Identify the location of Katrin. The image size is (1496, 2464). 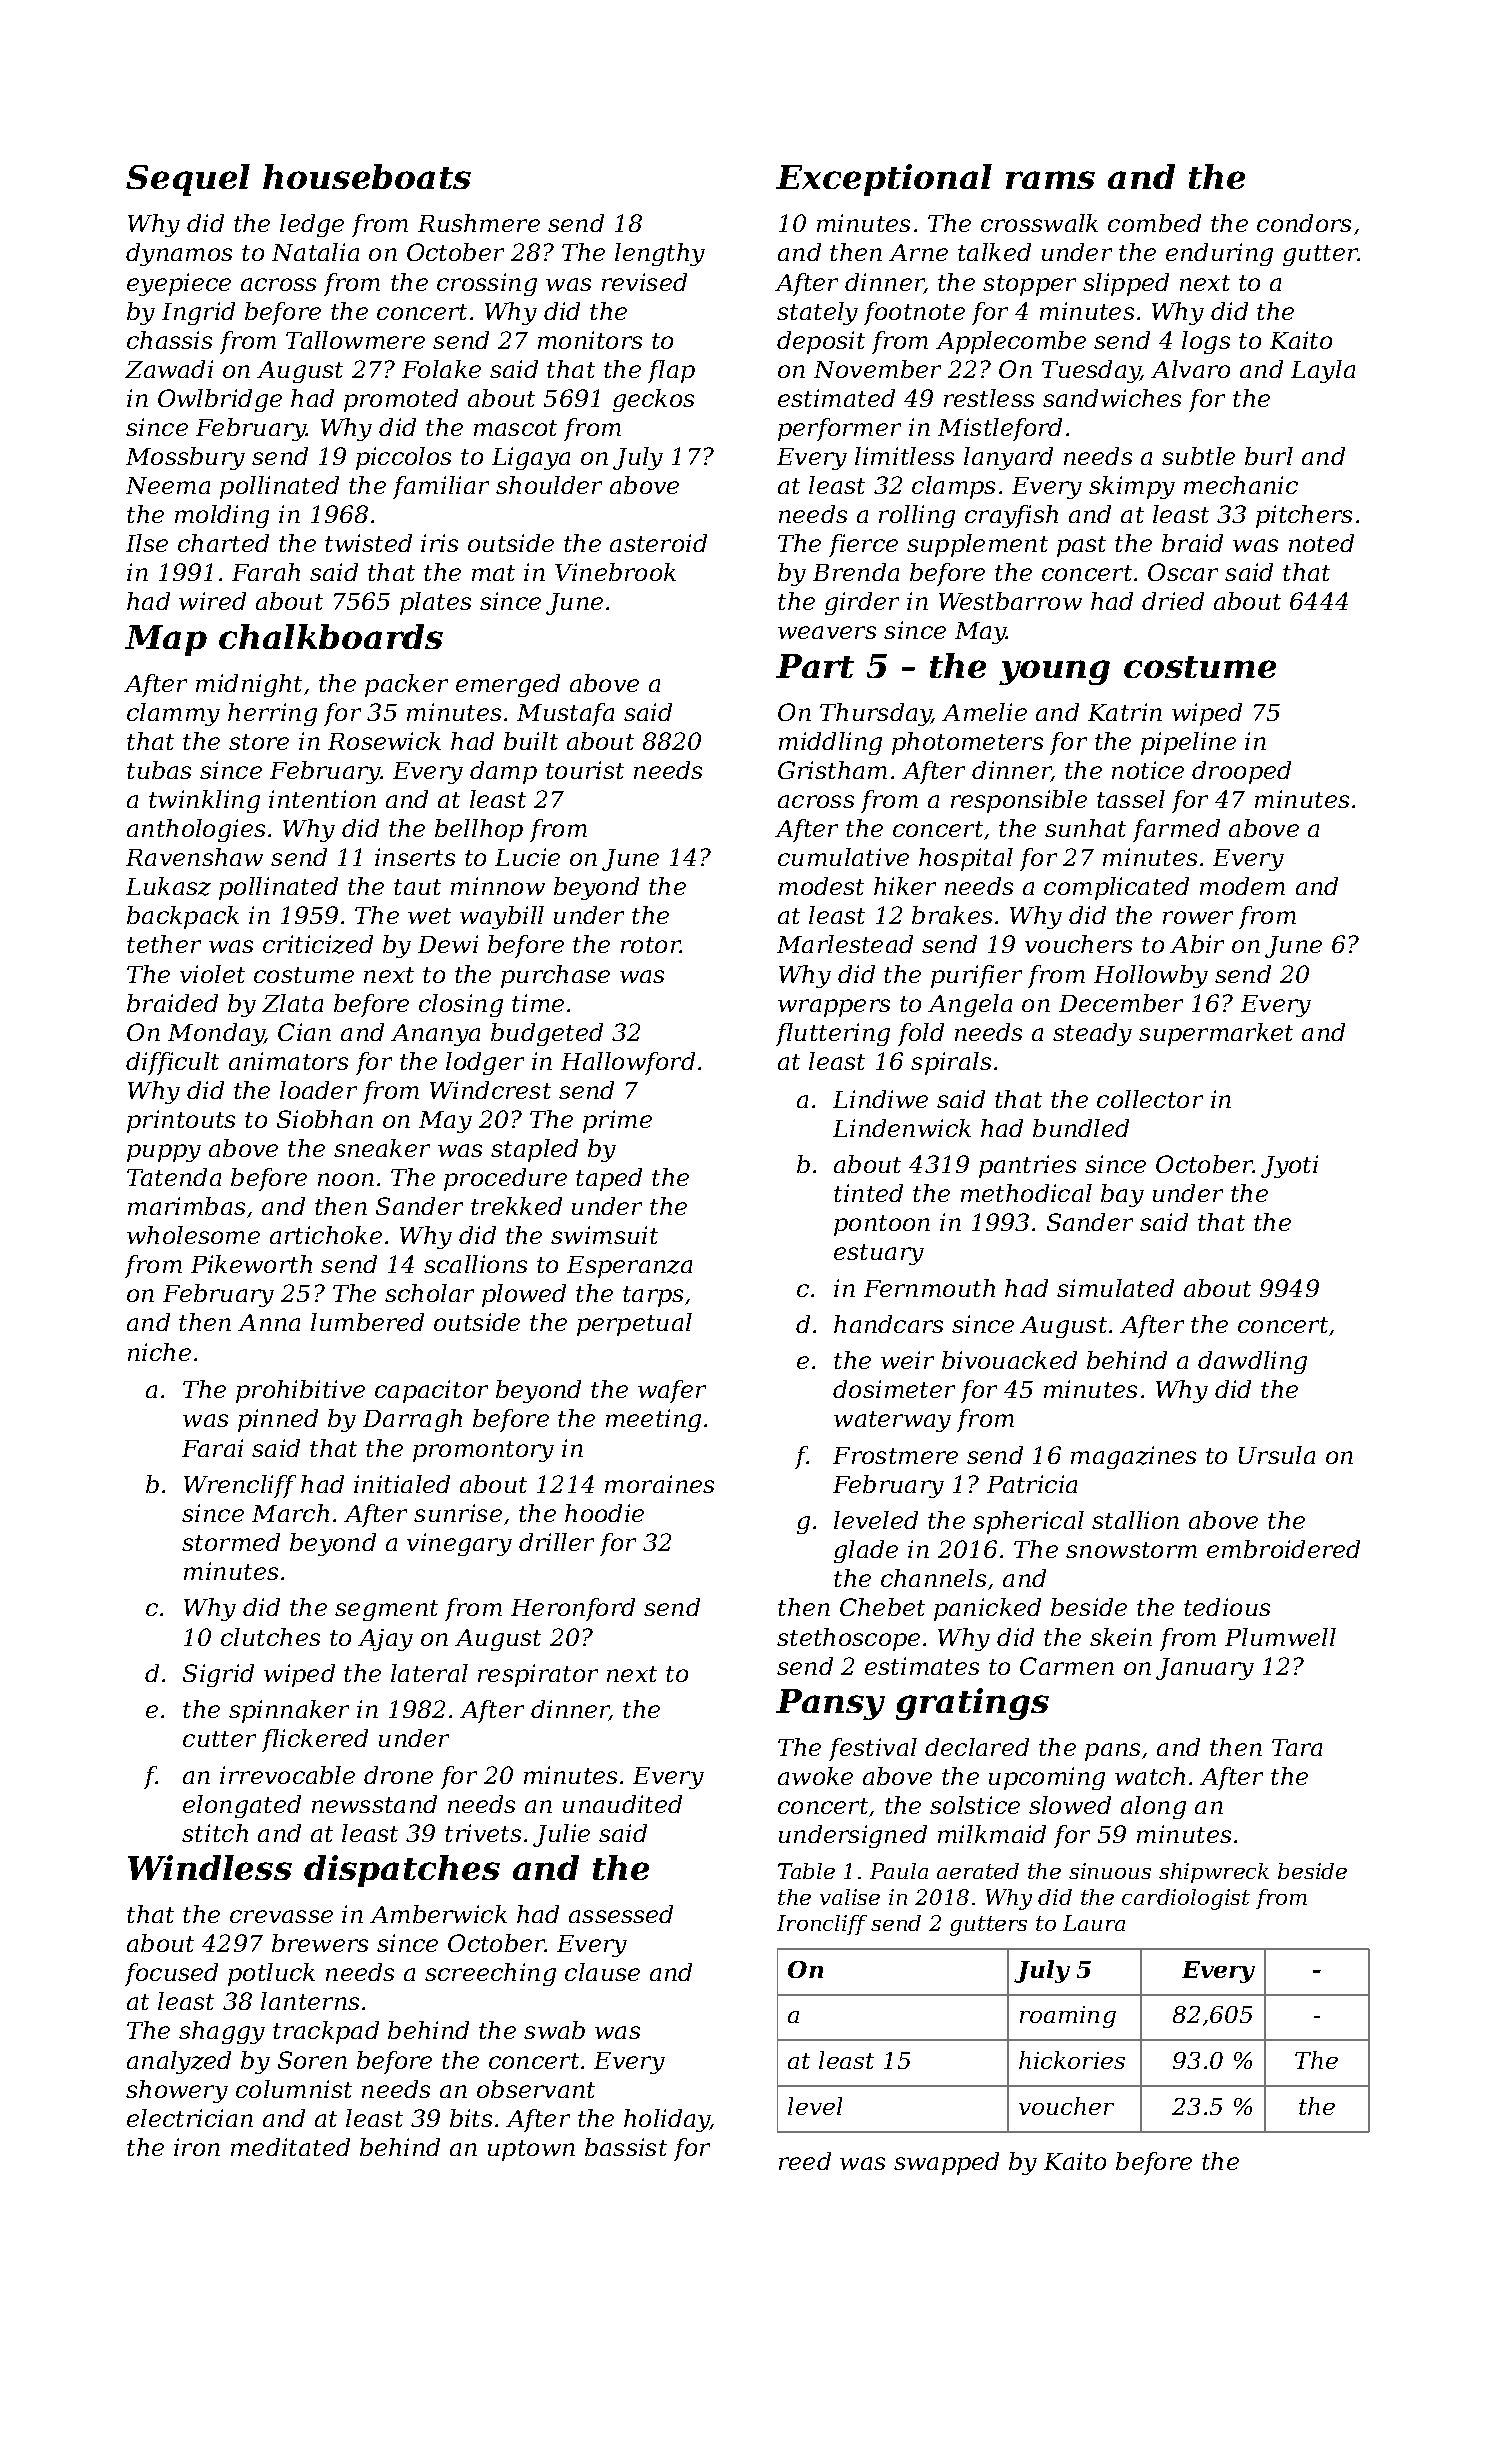
(1125, 712).
